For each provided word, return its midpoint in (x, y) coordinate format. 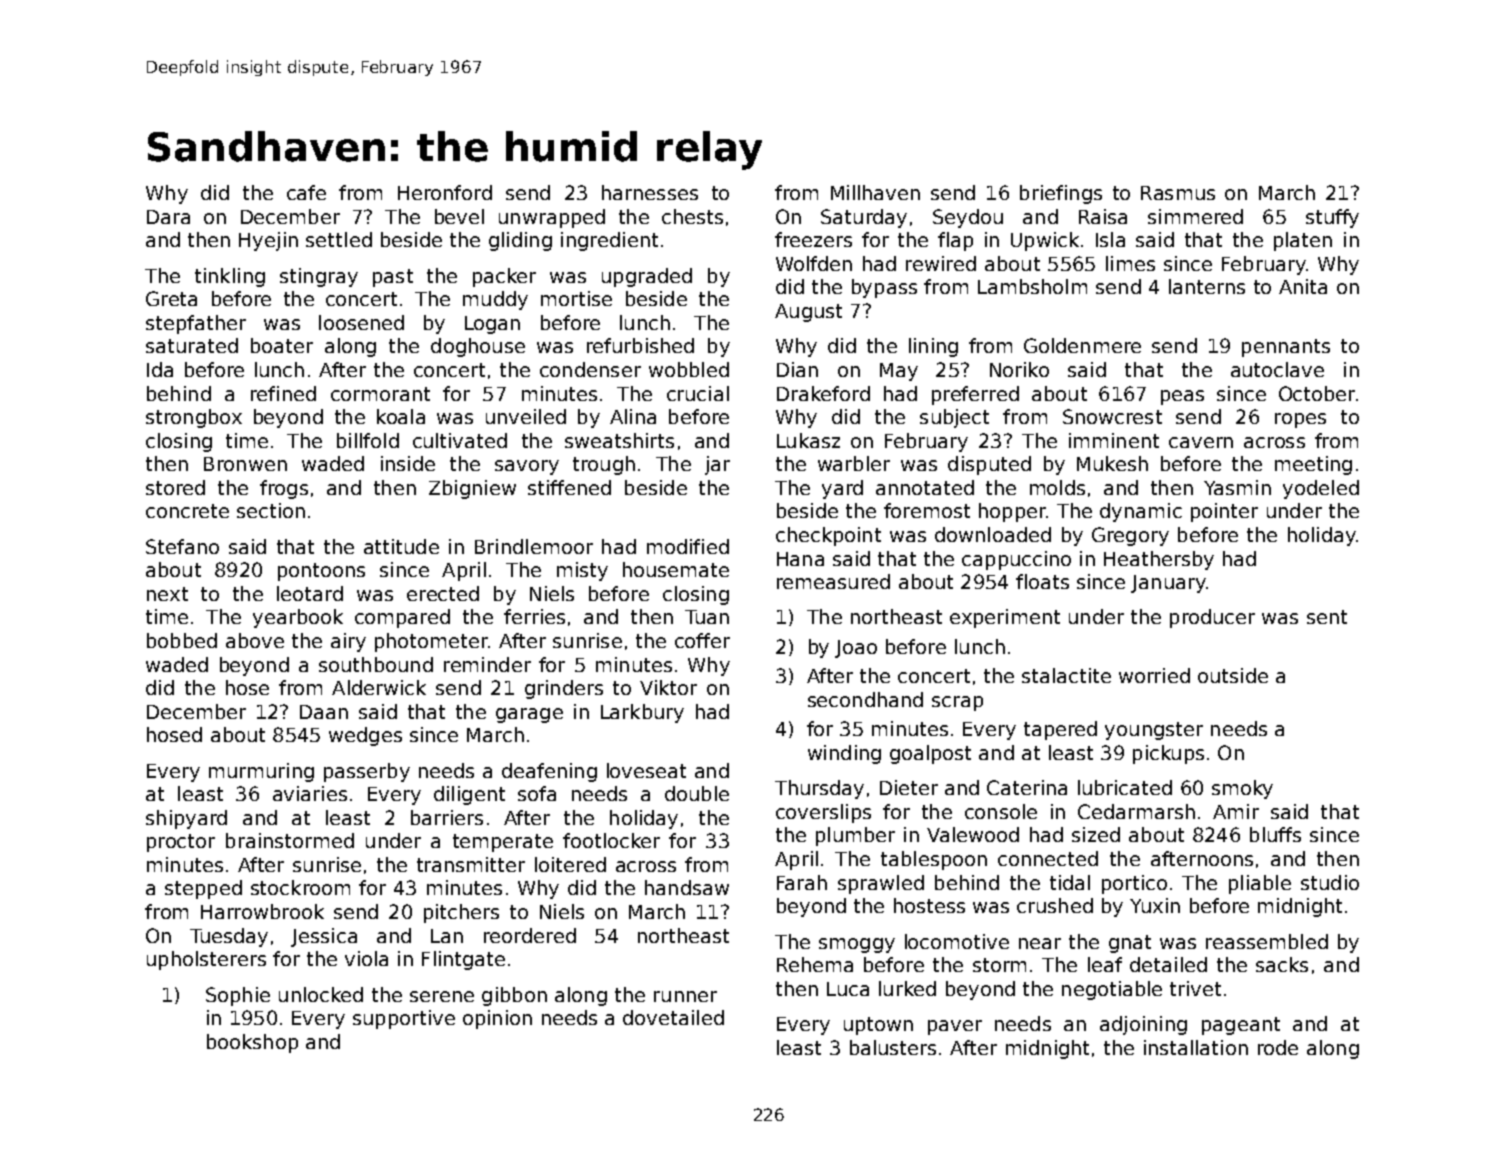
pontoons (321, 572)
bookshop (252, 1043)
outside (1233, 675)
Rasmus (1178, 193)
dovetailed (673, 1017)
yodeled (1321, 489)
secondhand (865, 699)
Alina (633, 416)
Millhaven (875, 192)
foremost (927, 510)
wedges (365, 736)
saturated (192, 345)
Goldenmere (1082, 345)
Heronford (445, 192)
